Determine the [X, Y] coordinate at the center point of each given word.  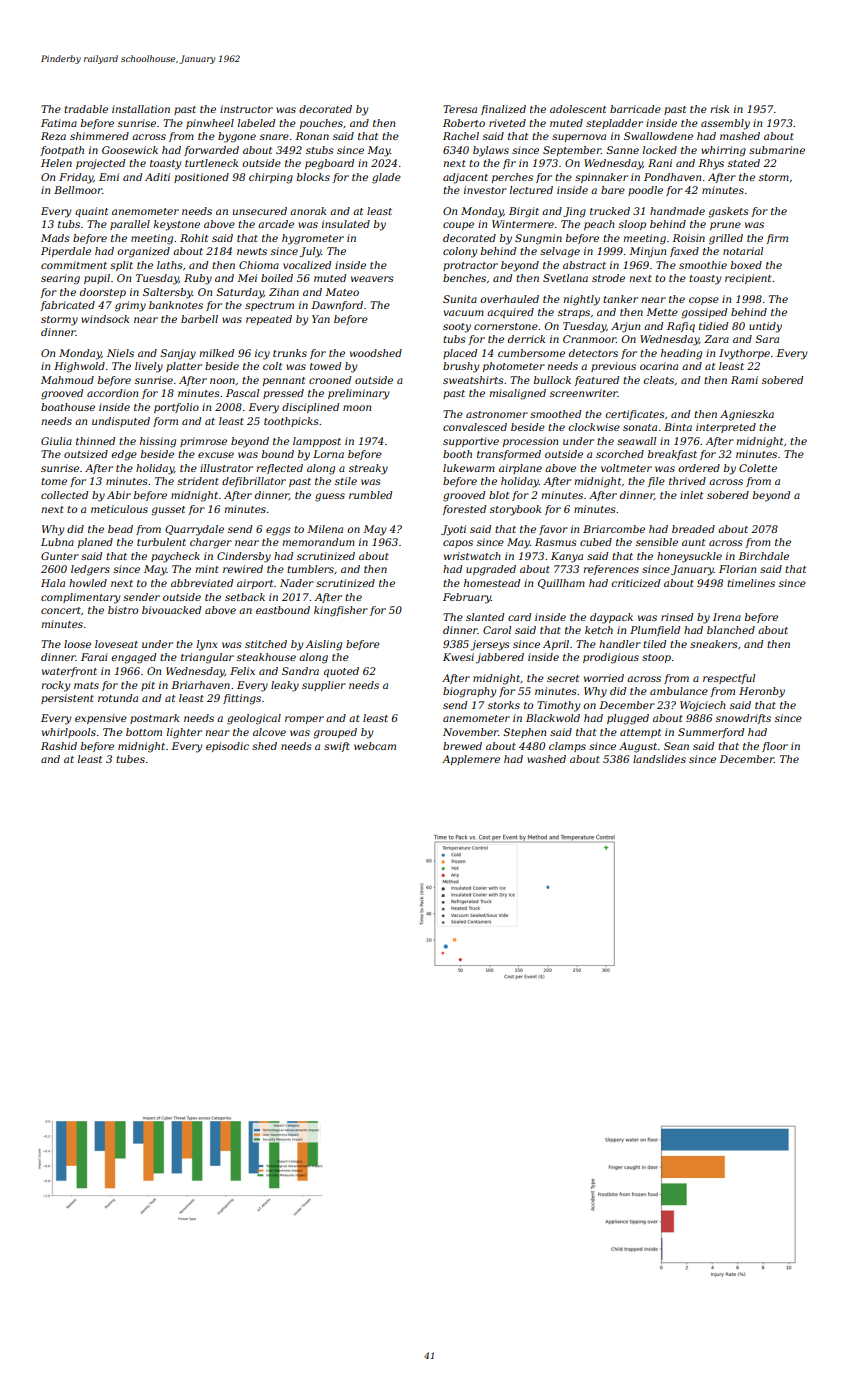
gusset [168, 511]
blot [499, 495]
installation [141, 109]
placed [460, 354]
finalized [503, 110]
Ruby [198, 279]
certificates [635, 415]
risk [719, 109]
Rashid [59, 746]
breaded [693, 529]
